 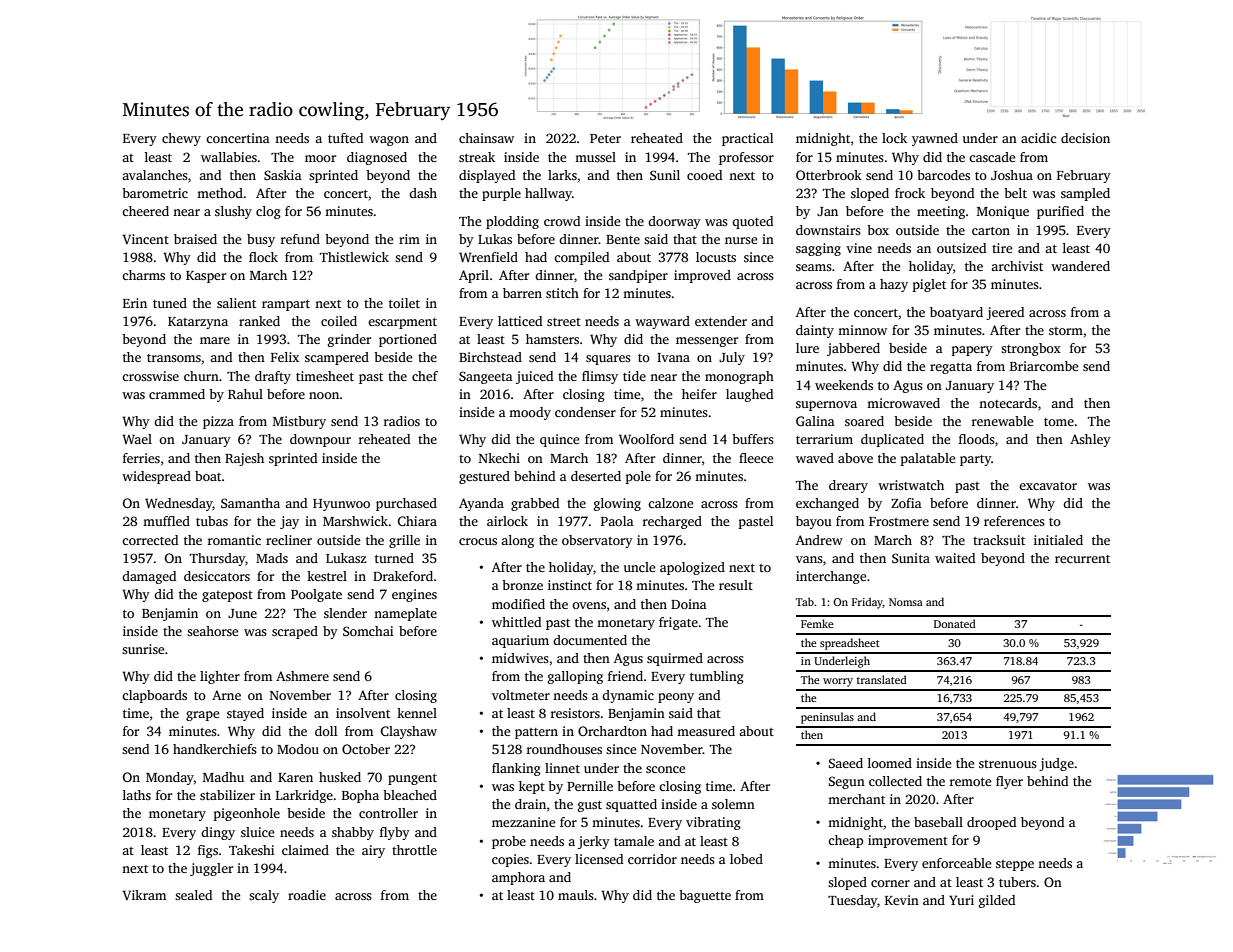 I want to click on documented, so click(x=590, y=640).
